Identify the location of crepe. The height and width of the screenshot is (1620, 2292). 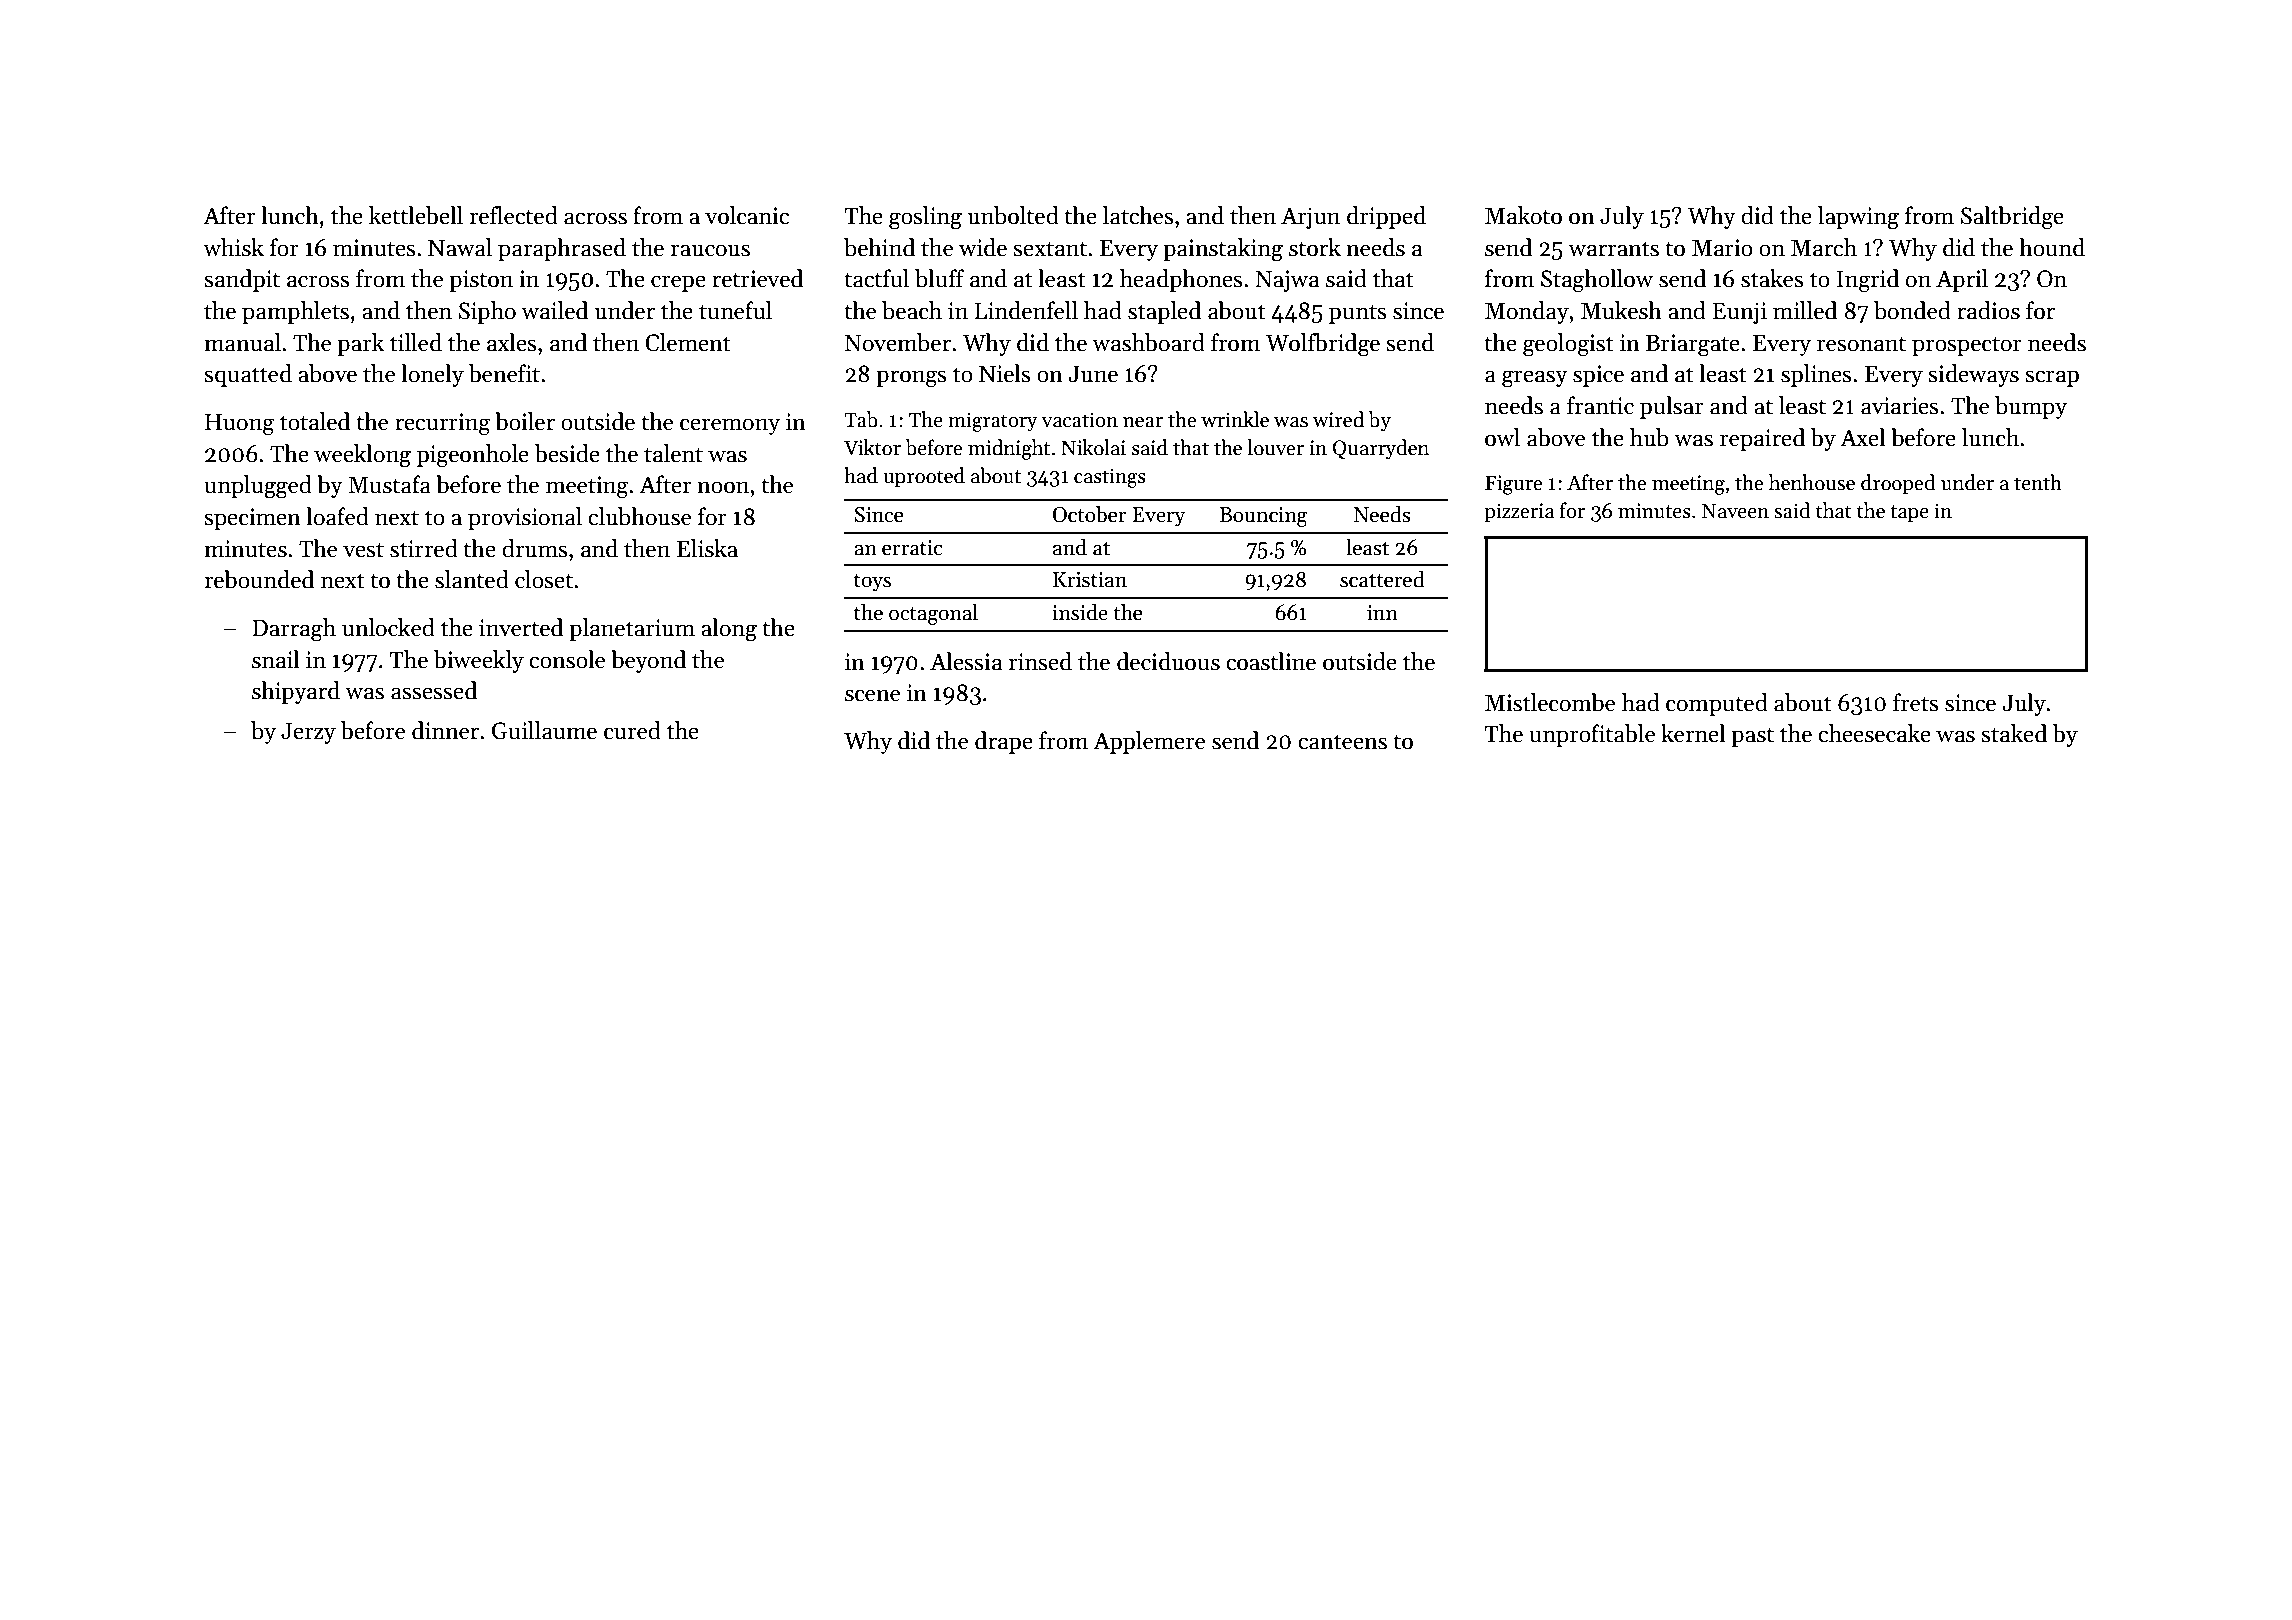
(678, 283).
